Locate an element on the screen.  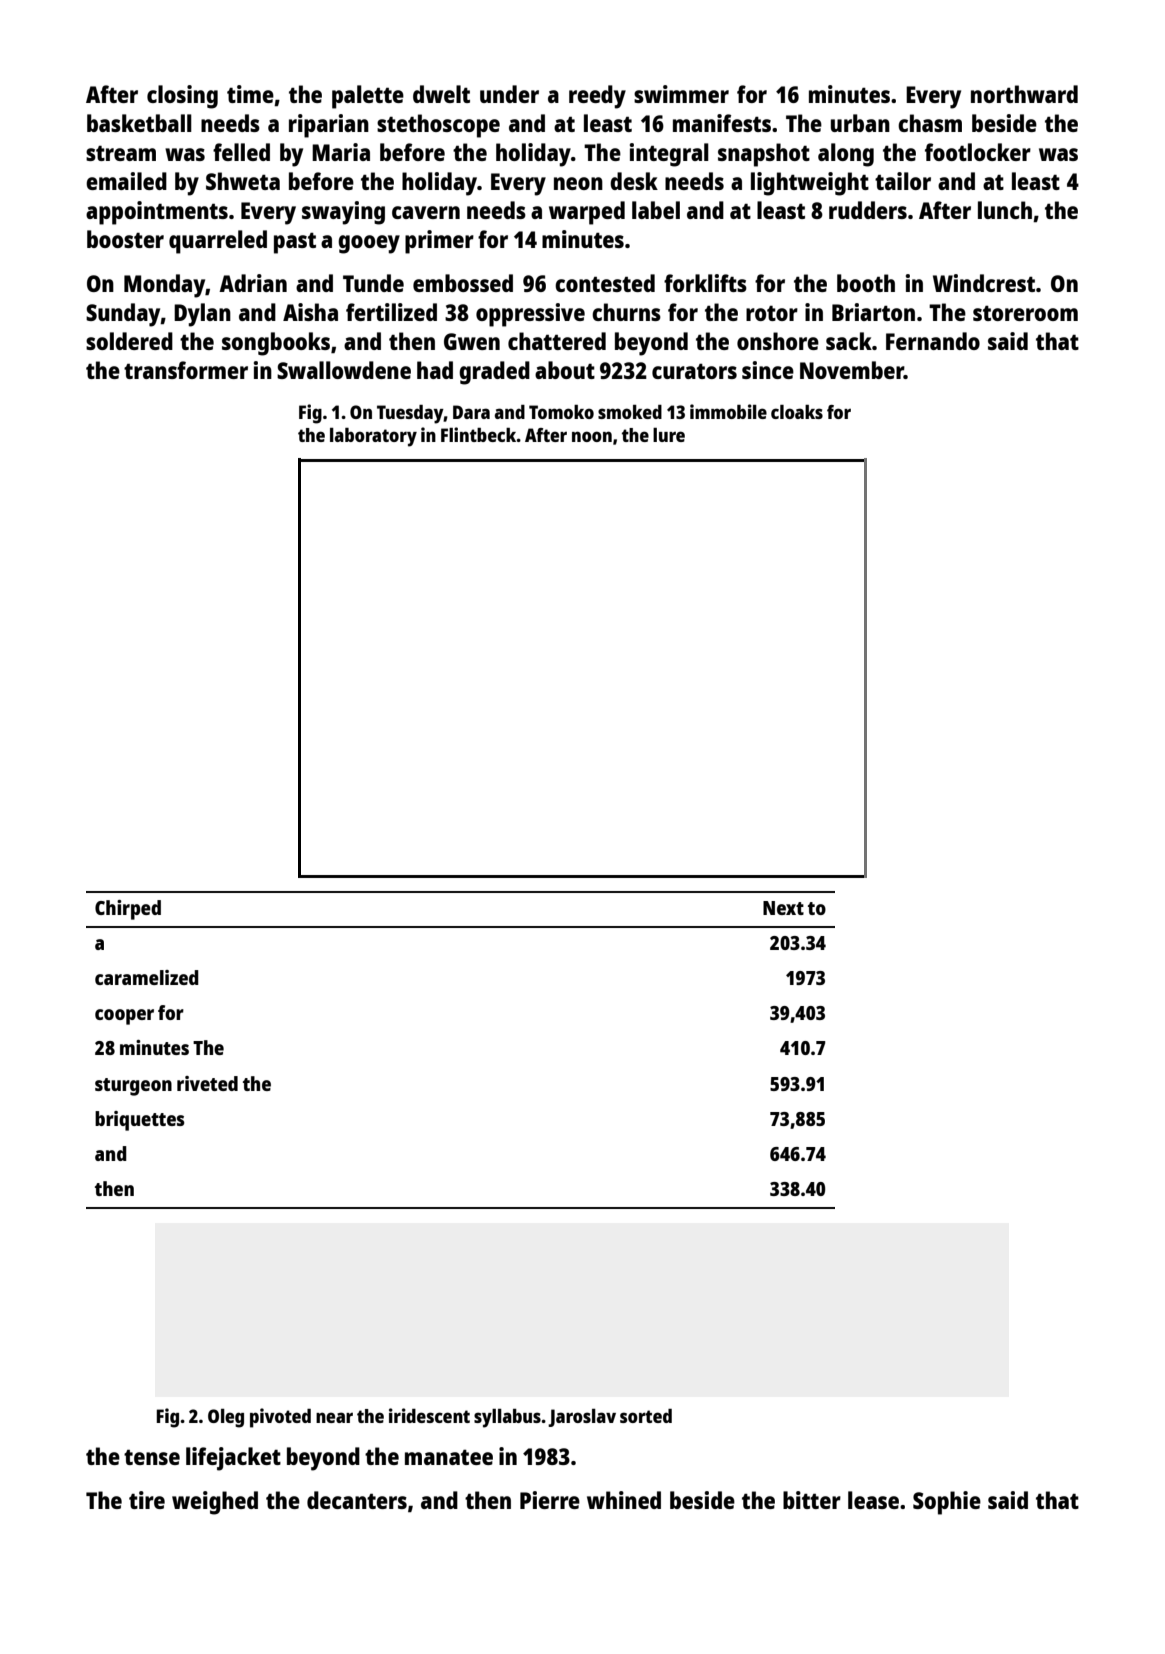
swimmer is located at coordinates (681, 94).
